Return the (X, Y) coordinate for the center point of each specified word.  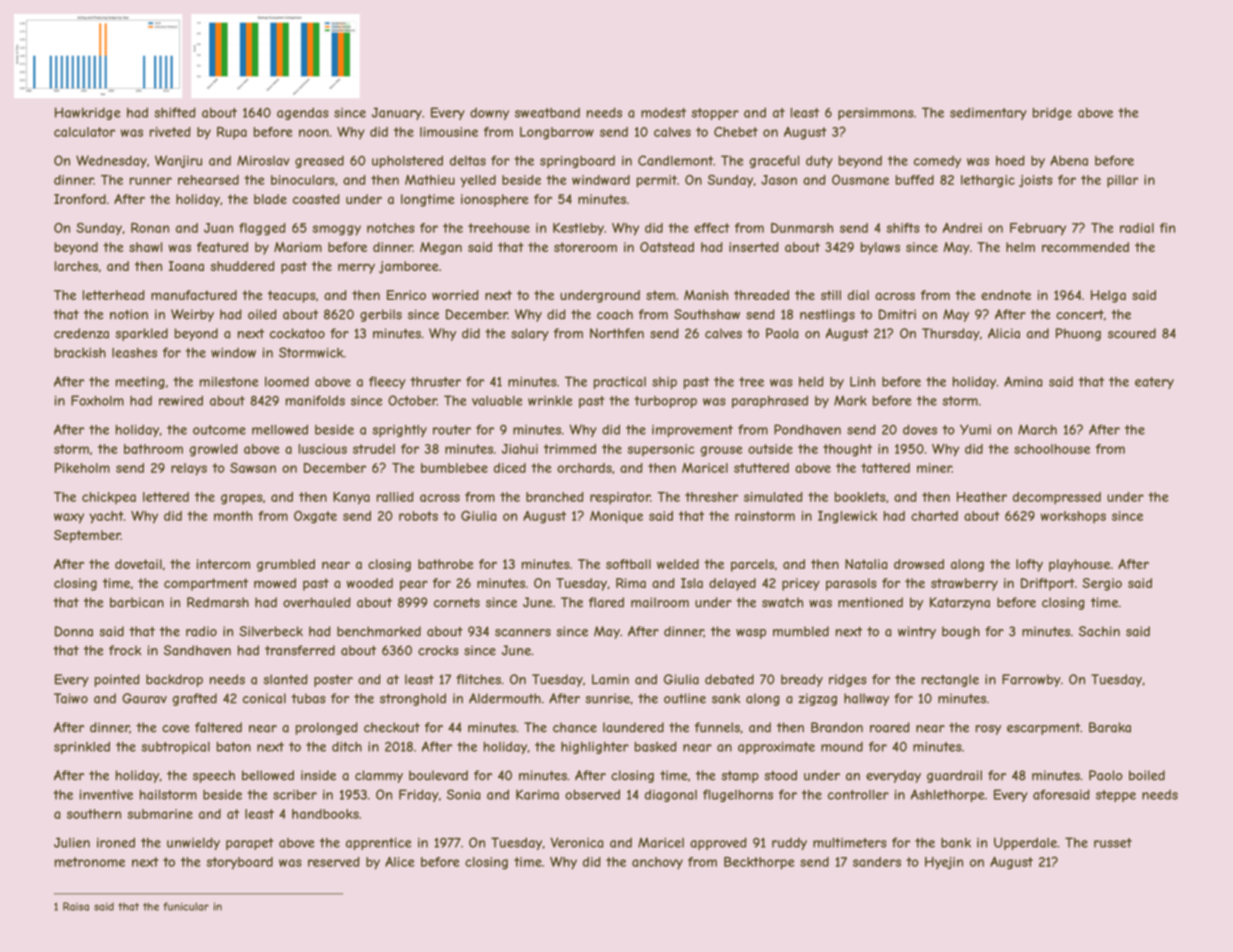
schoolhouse (1052, 449)
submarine (160, 814)
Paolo (1106, 775)
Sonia (463, 794)
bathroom (153, 449)
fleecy (387, 382)
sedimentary (988, 113)
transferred (300, 650)
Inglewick (847, 517)
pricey (801, 584)
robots (418, 516)
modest (663, 113)
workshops (1073, 517)
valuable (497, 401)
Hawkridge (87, 113)
